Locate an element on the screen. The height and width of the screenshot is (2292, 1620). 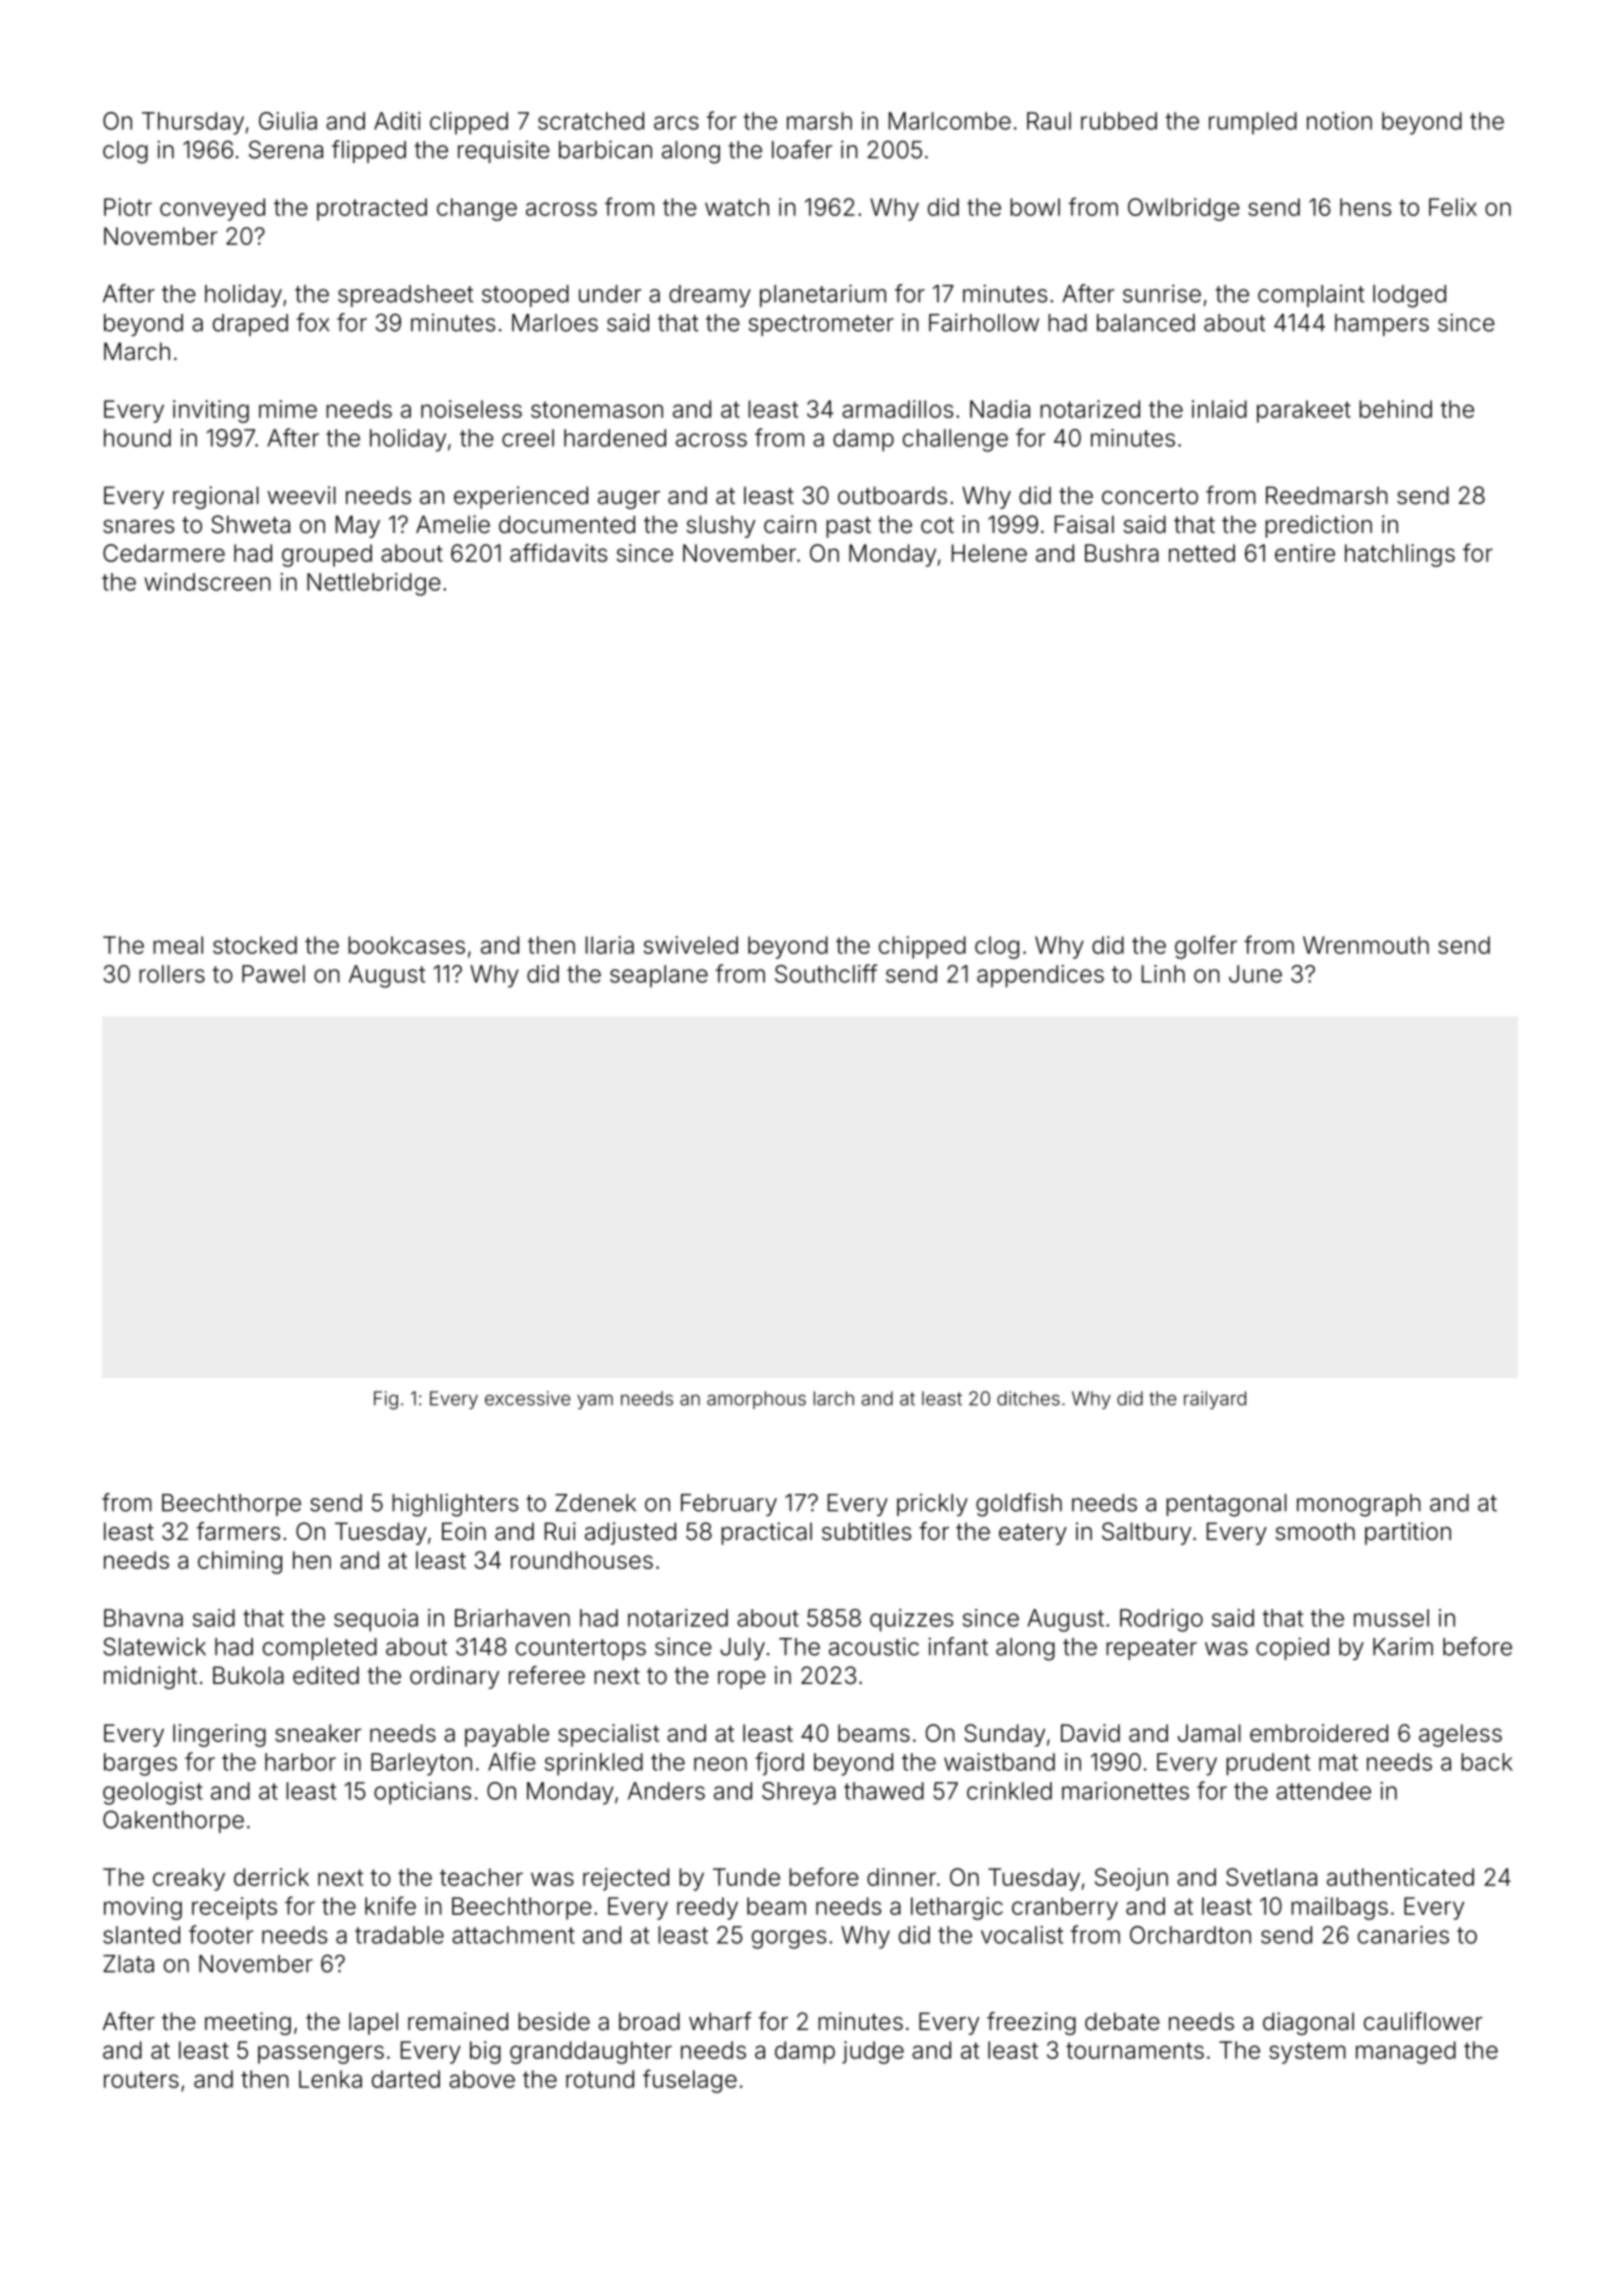
fuselage is located at coordinates (690, 2081).
